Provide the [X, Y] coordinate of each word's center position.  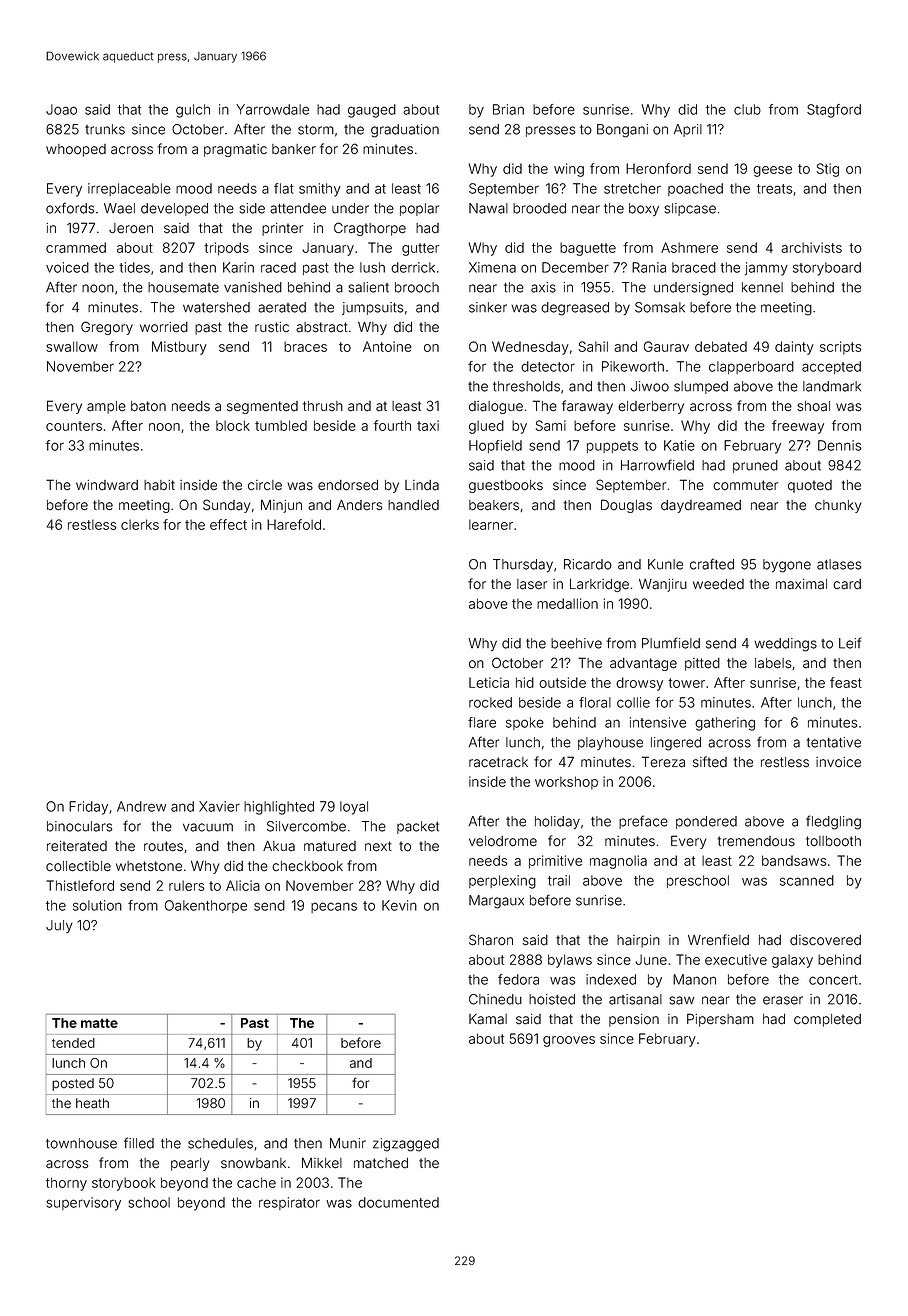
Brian [508, 109]
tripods [226, 249]
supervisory [83, 1204]
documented [398, 1202]
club [747, 109]
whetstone [149, 866]
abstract [322, 327]
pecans [334, 907]
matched [381, 1163]
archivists [811, 247]
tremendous [756, 841]
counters [74, 426]
